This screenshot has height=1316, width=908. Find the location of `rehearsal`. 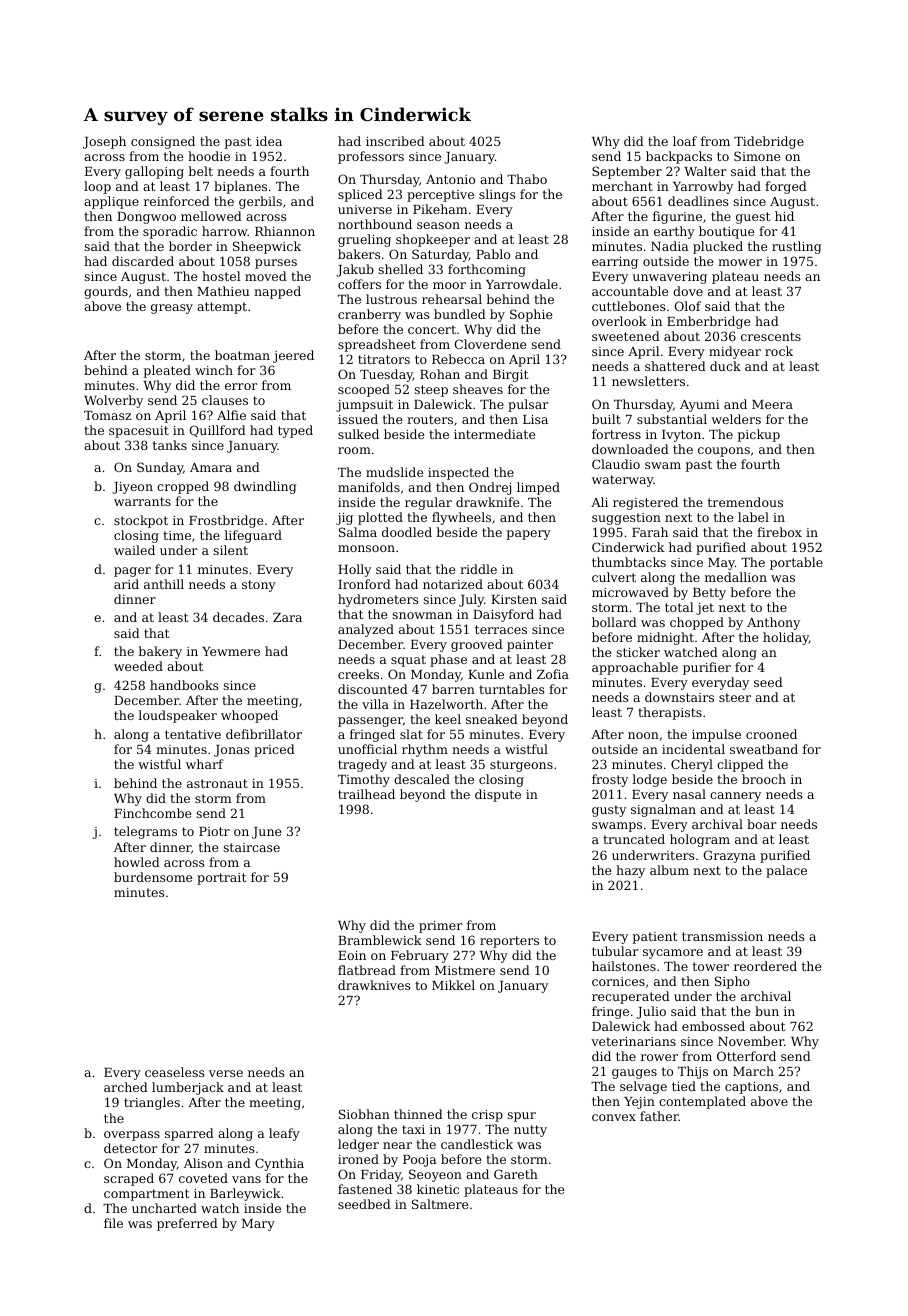

rehearsal is located at coordinates (452, 299).
